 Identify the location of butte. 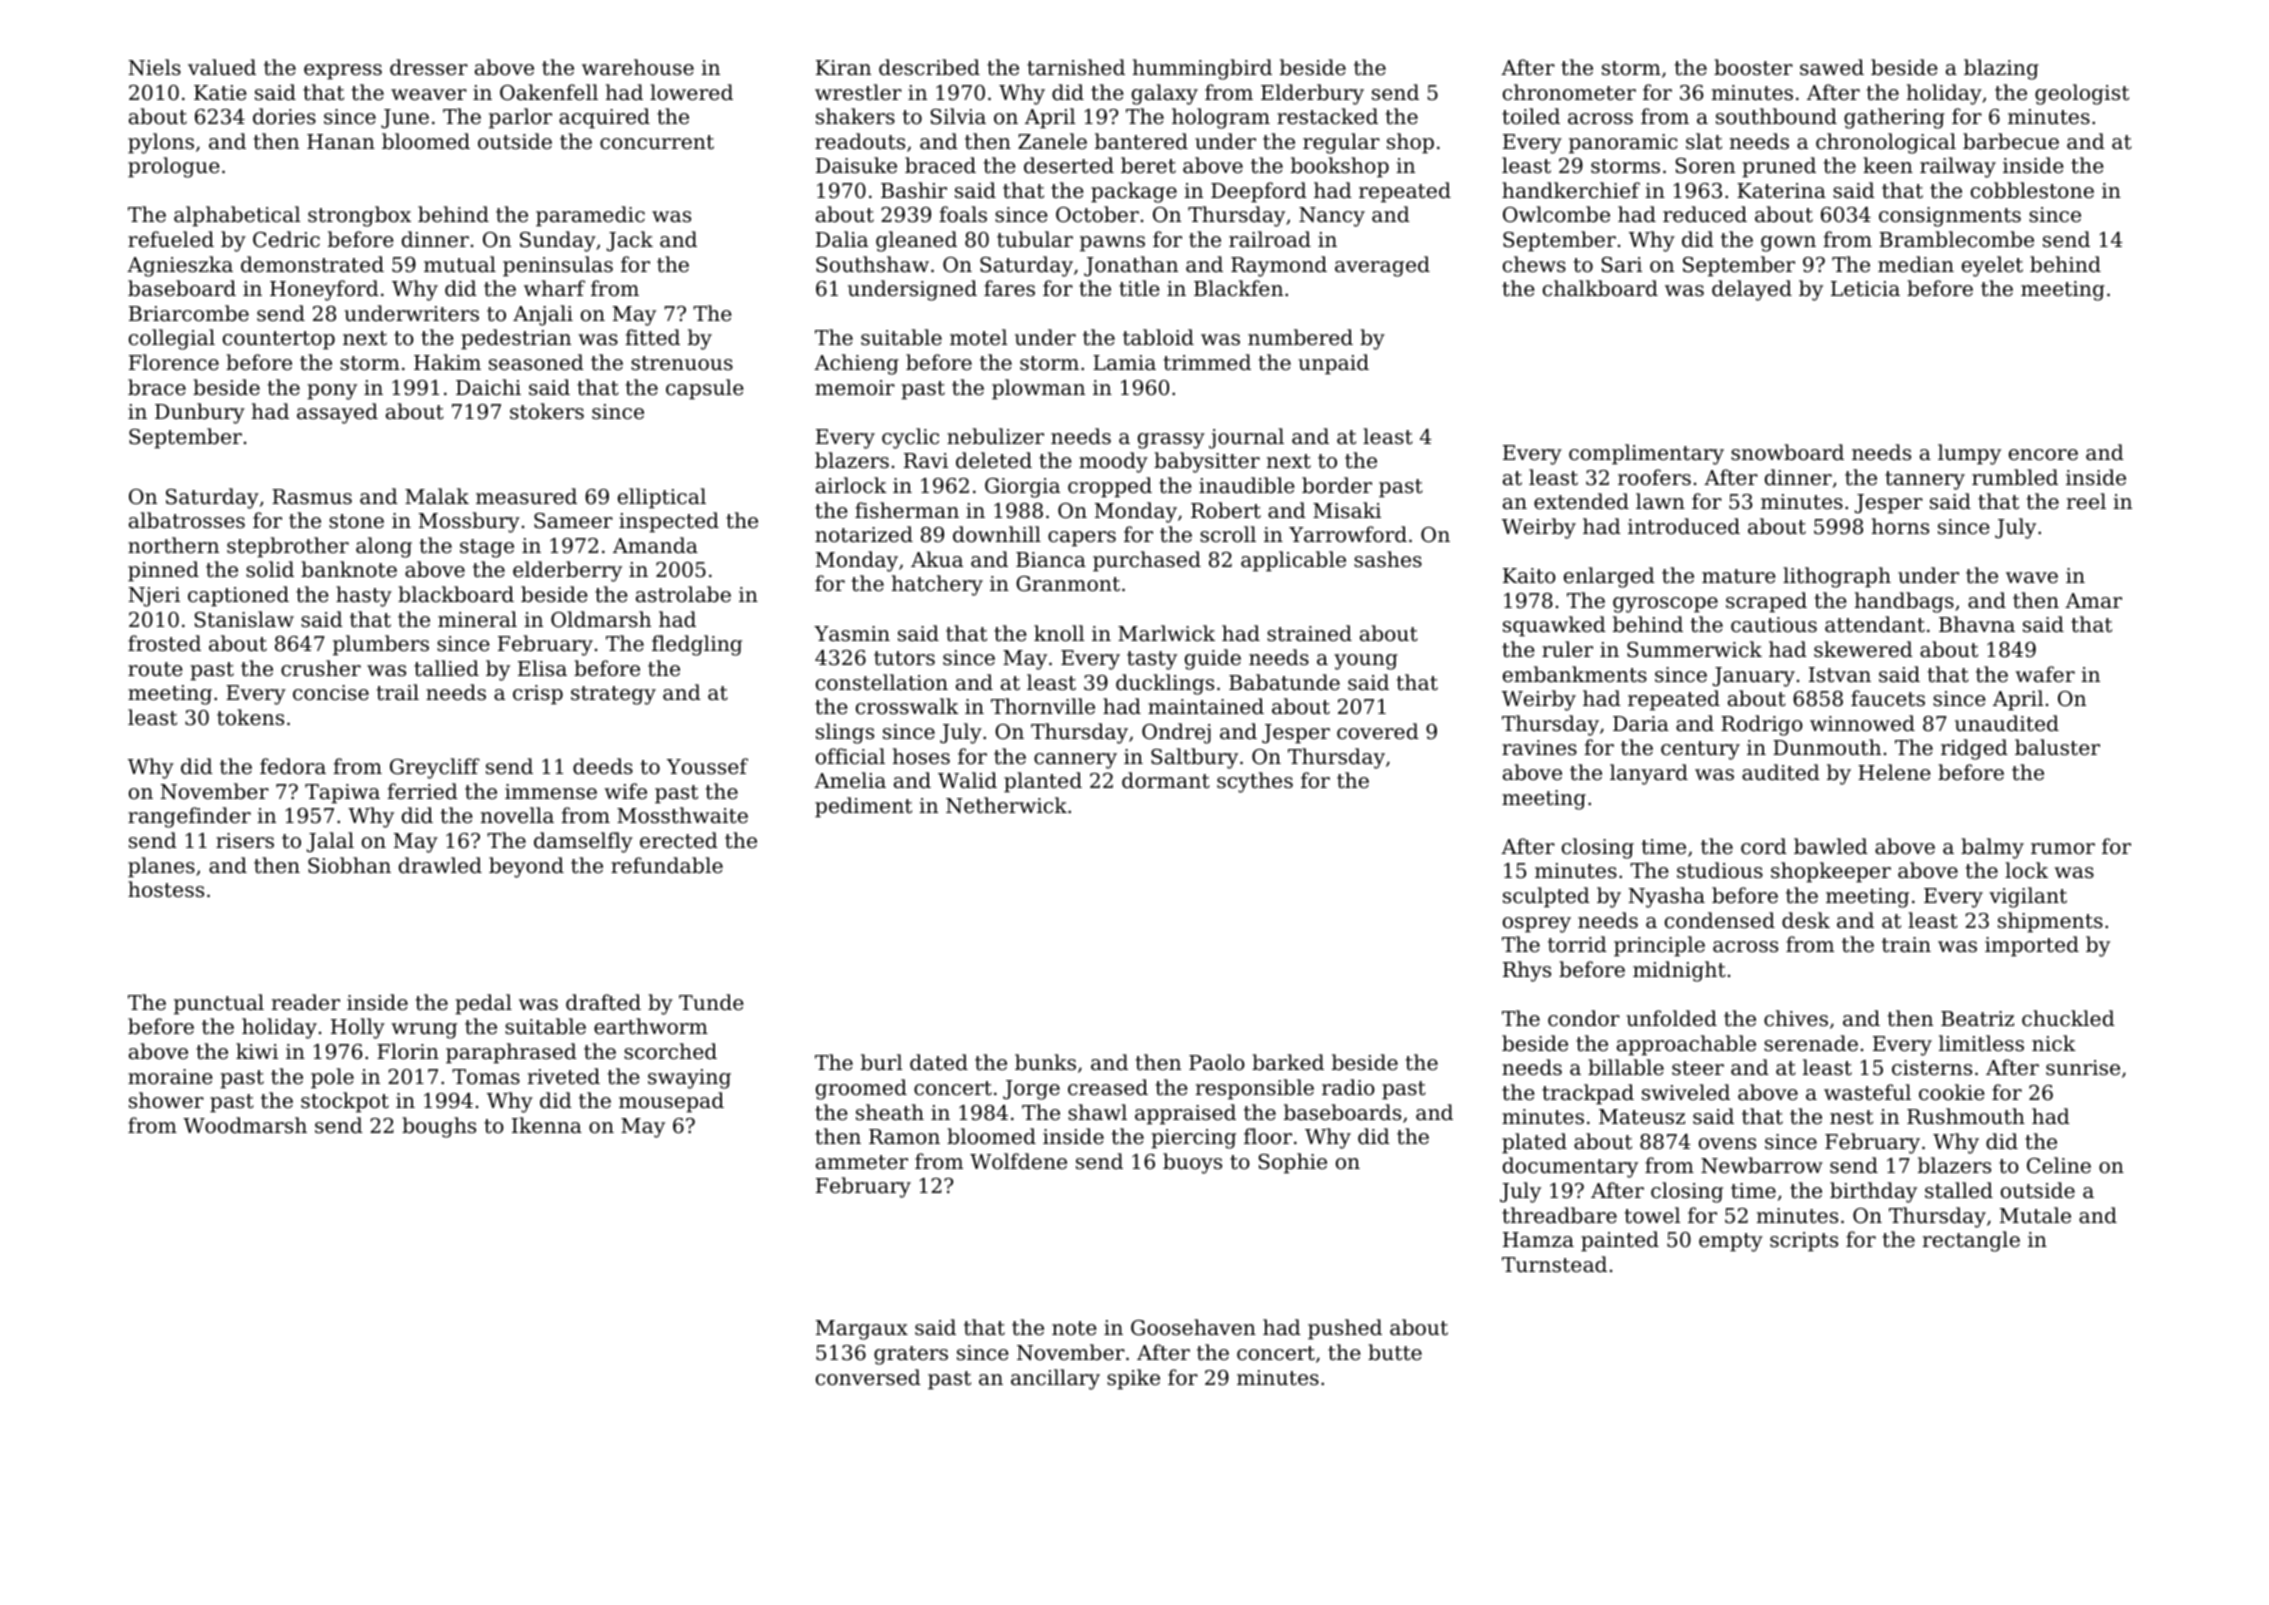
(1395, 1352).
